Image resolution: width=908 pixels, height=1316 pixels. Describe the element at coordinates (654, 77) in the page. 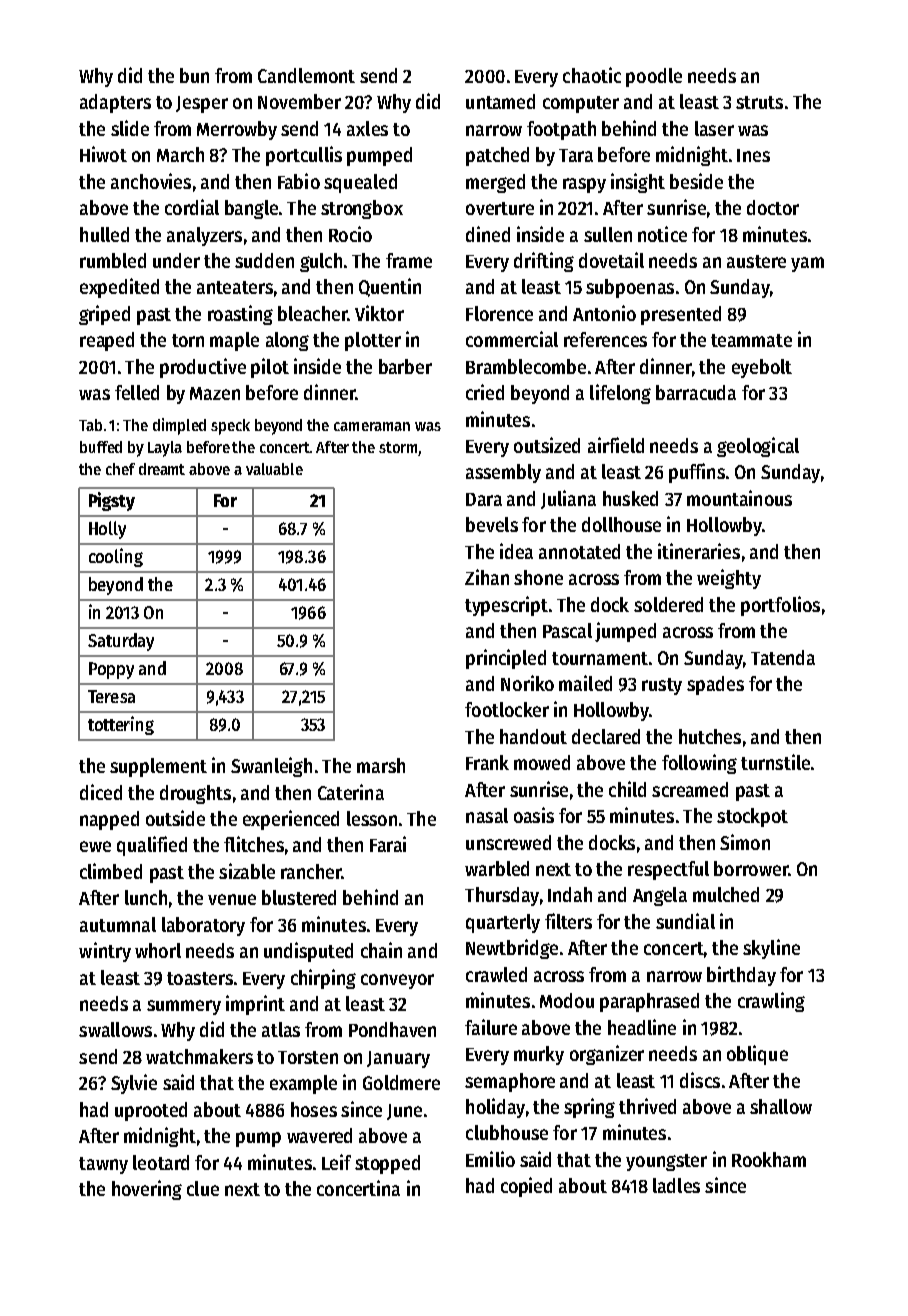

I see `poodle` at that location.
